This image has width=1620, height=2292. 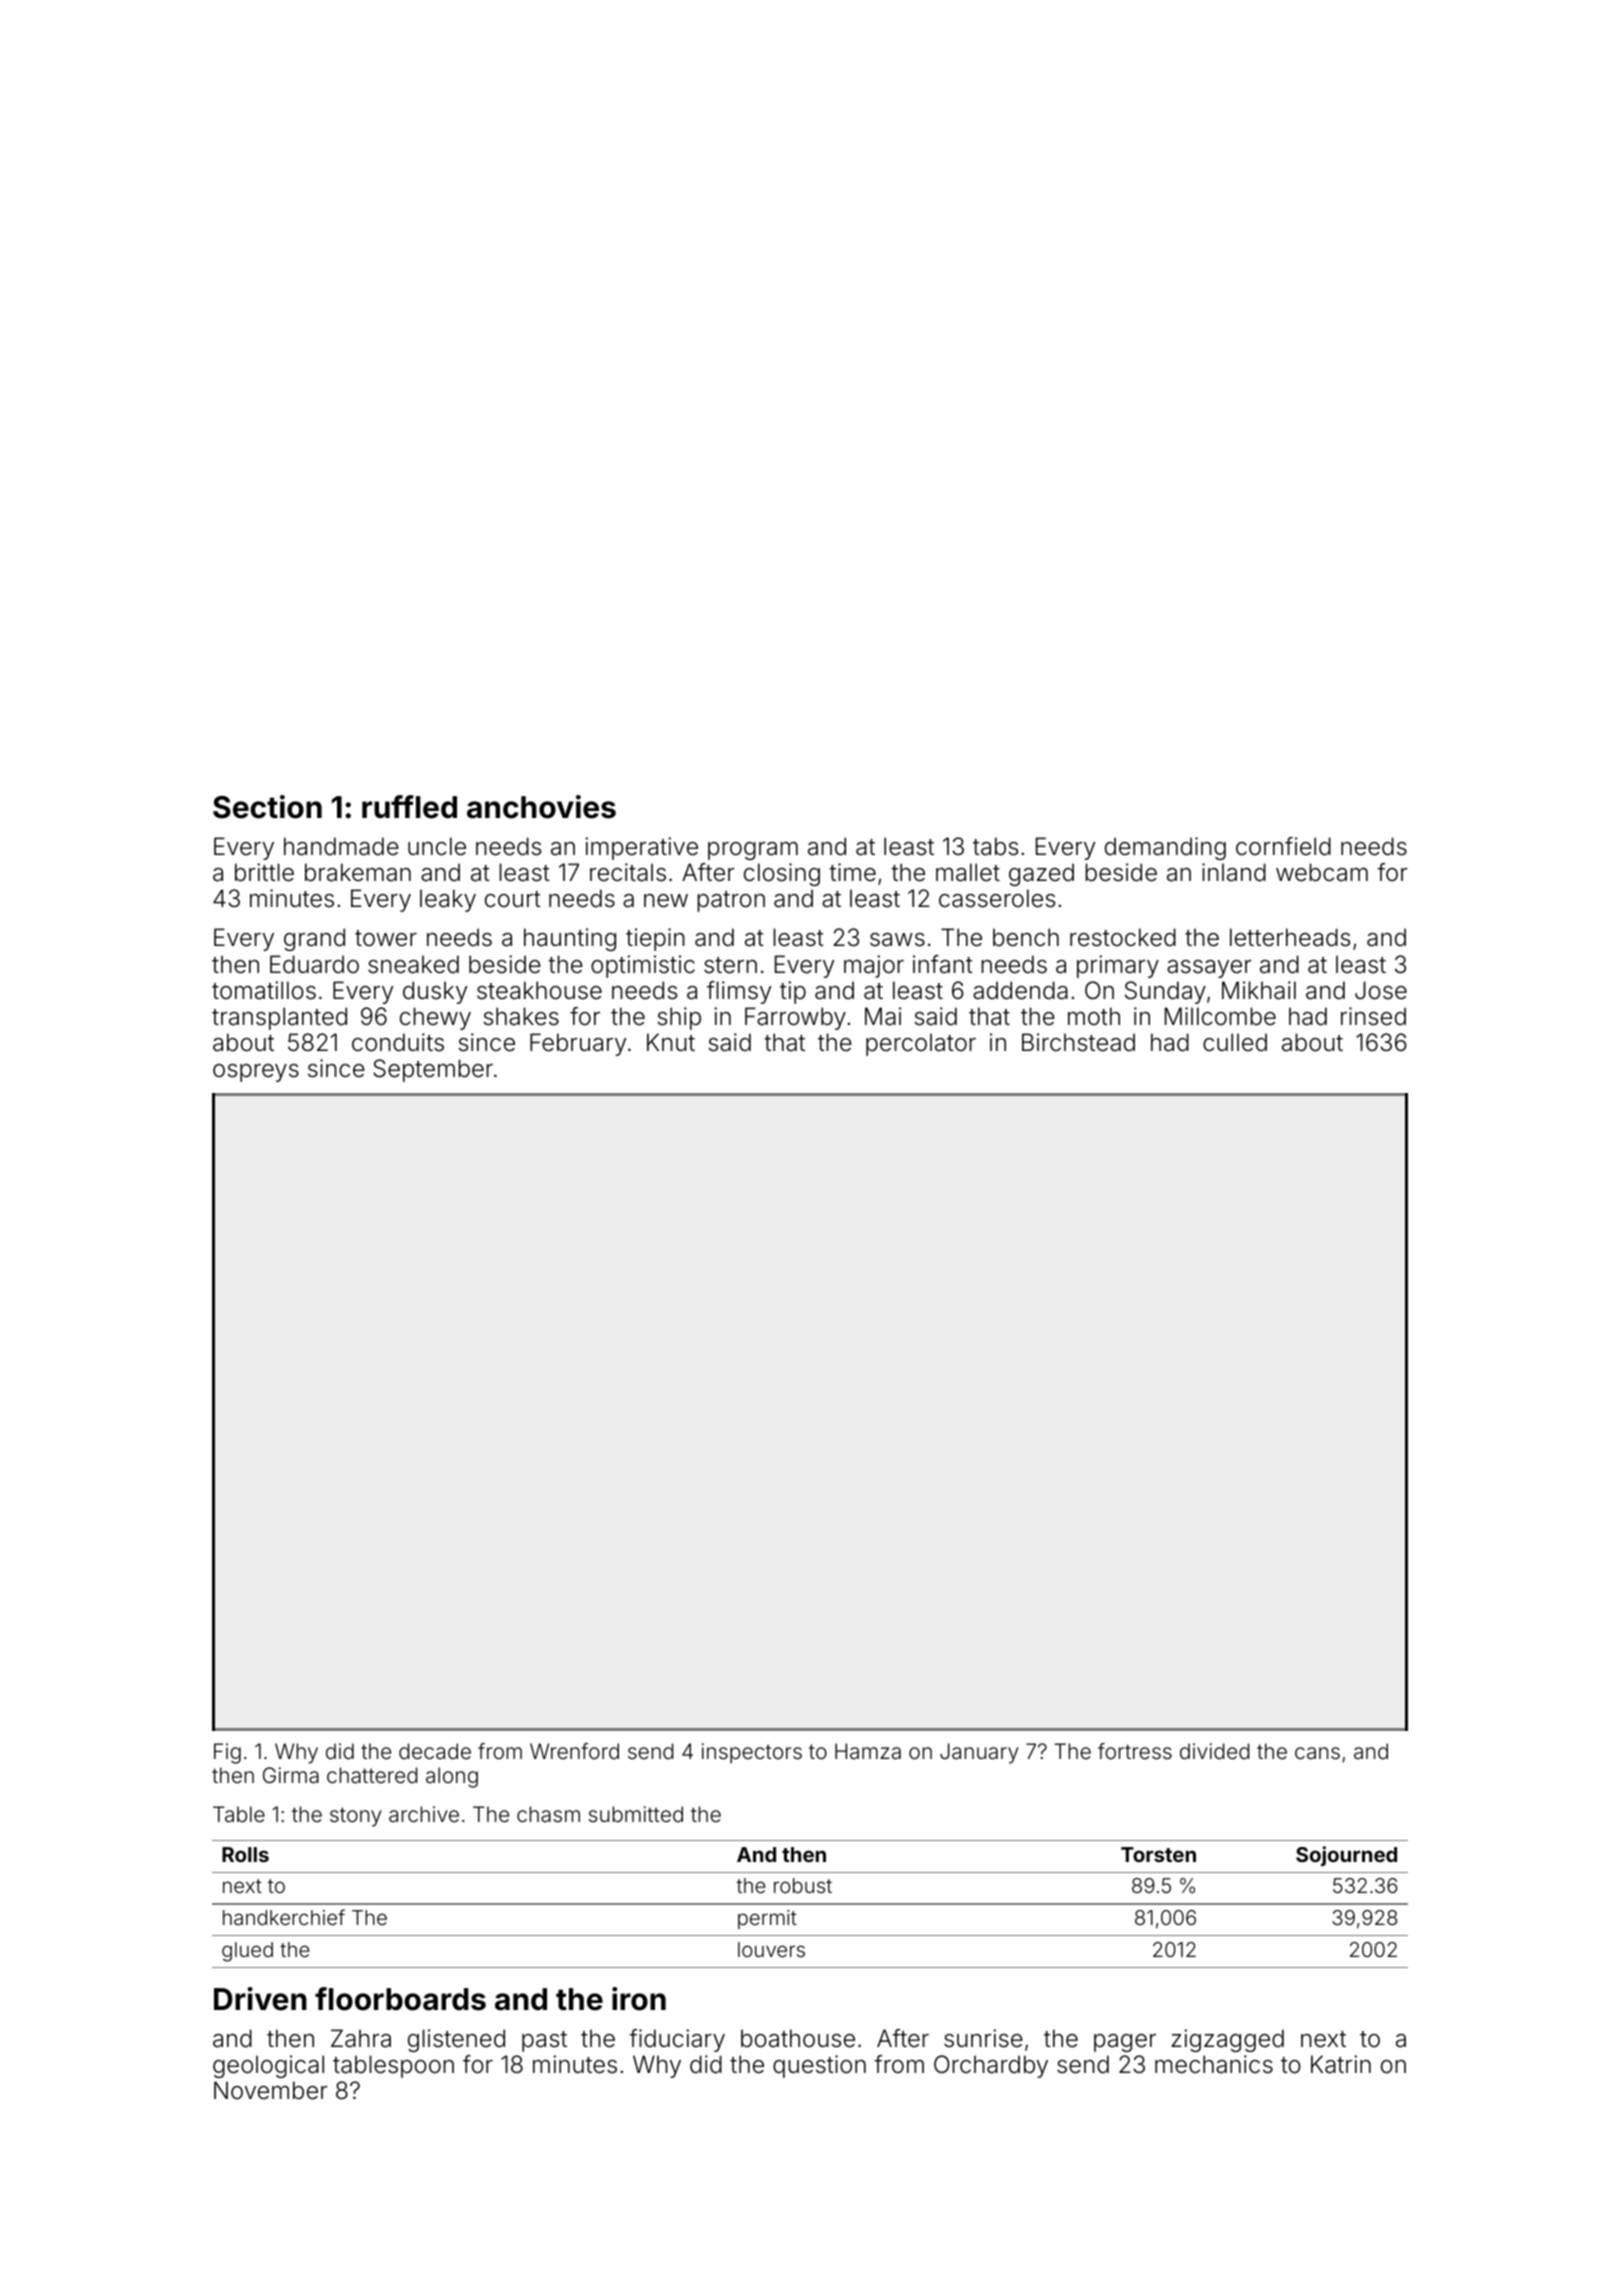 What do you see at coordinates (752, 1753) in the image?
I see `inspectors` at bounding box center [752, 1753].
